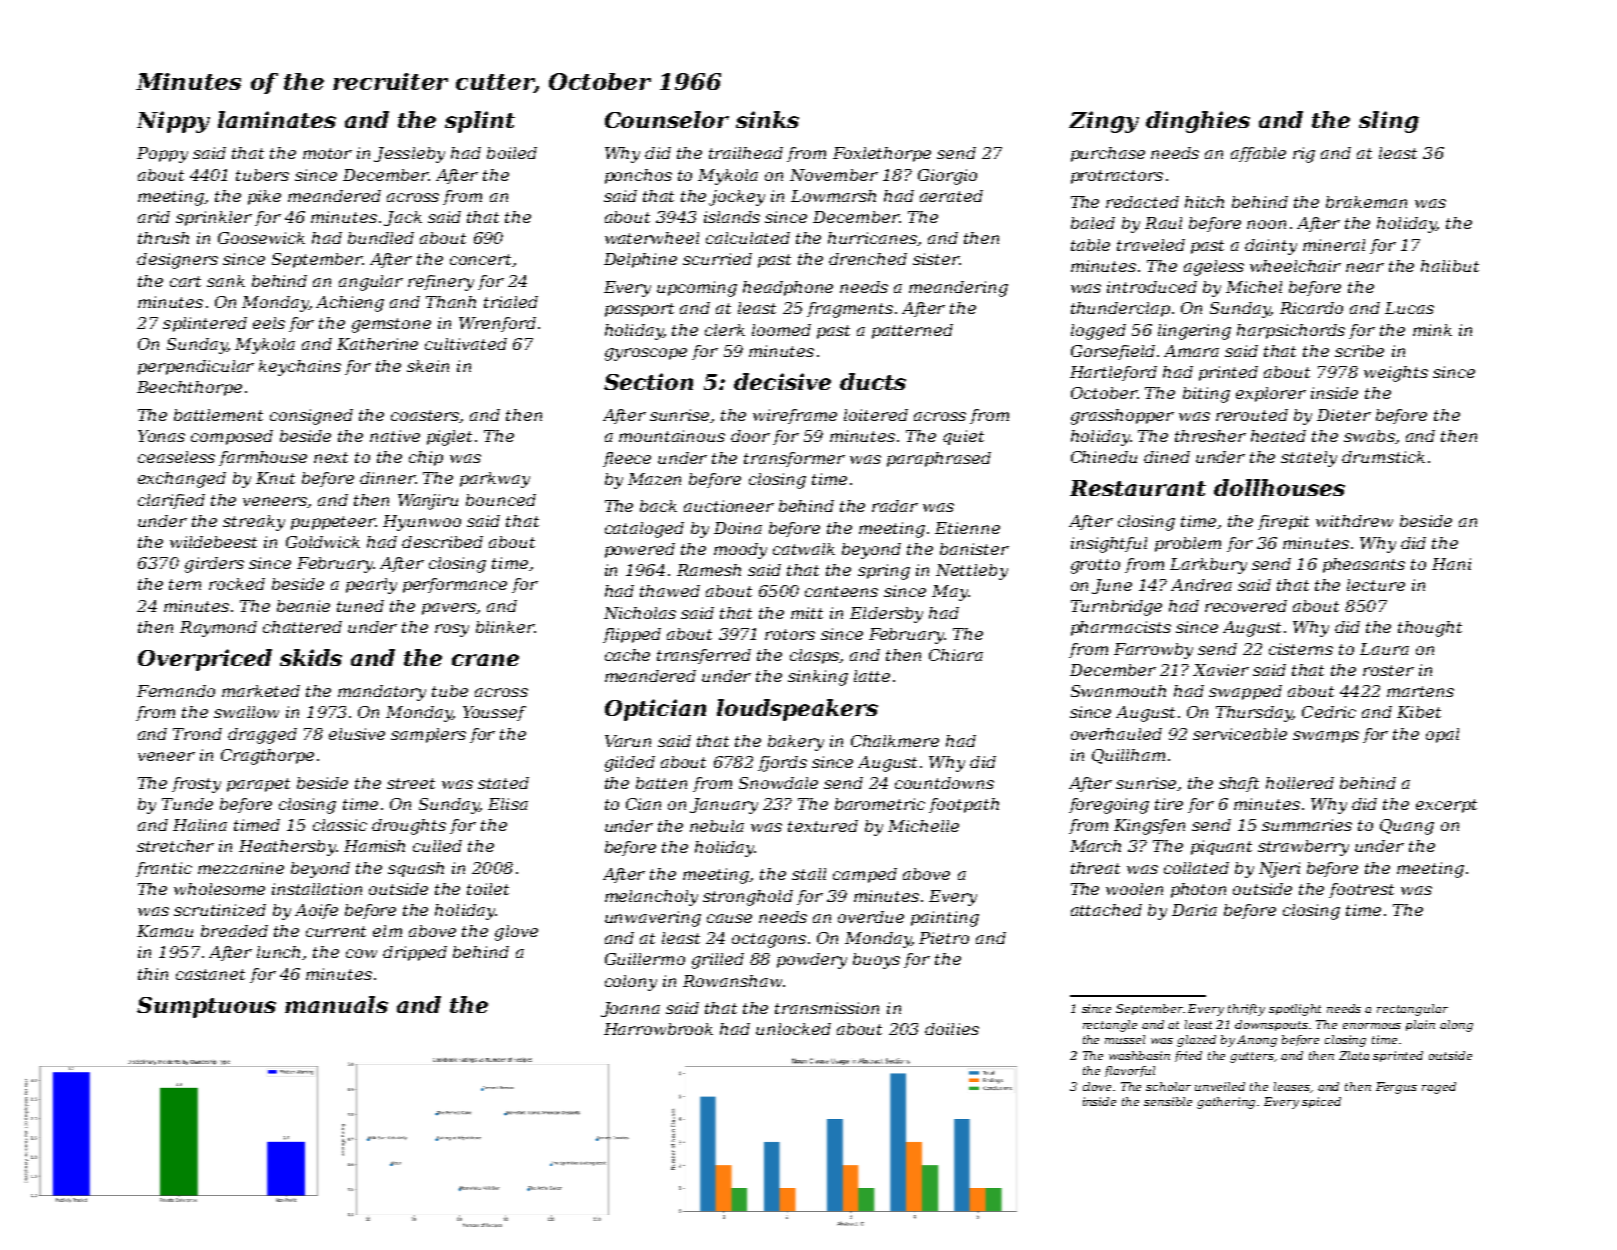 This screenshot has height=1250, width=1617. What do you see at coordinates (972, 572) in the screenshot?
I see `Nettleby` at bounding box center [972, 572].
